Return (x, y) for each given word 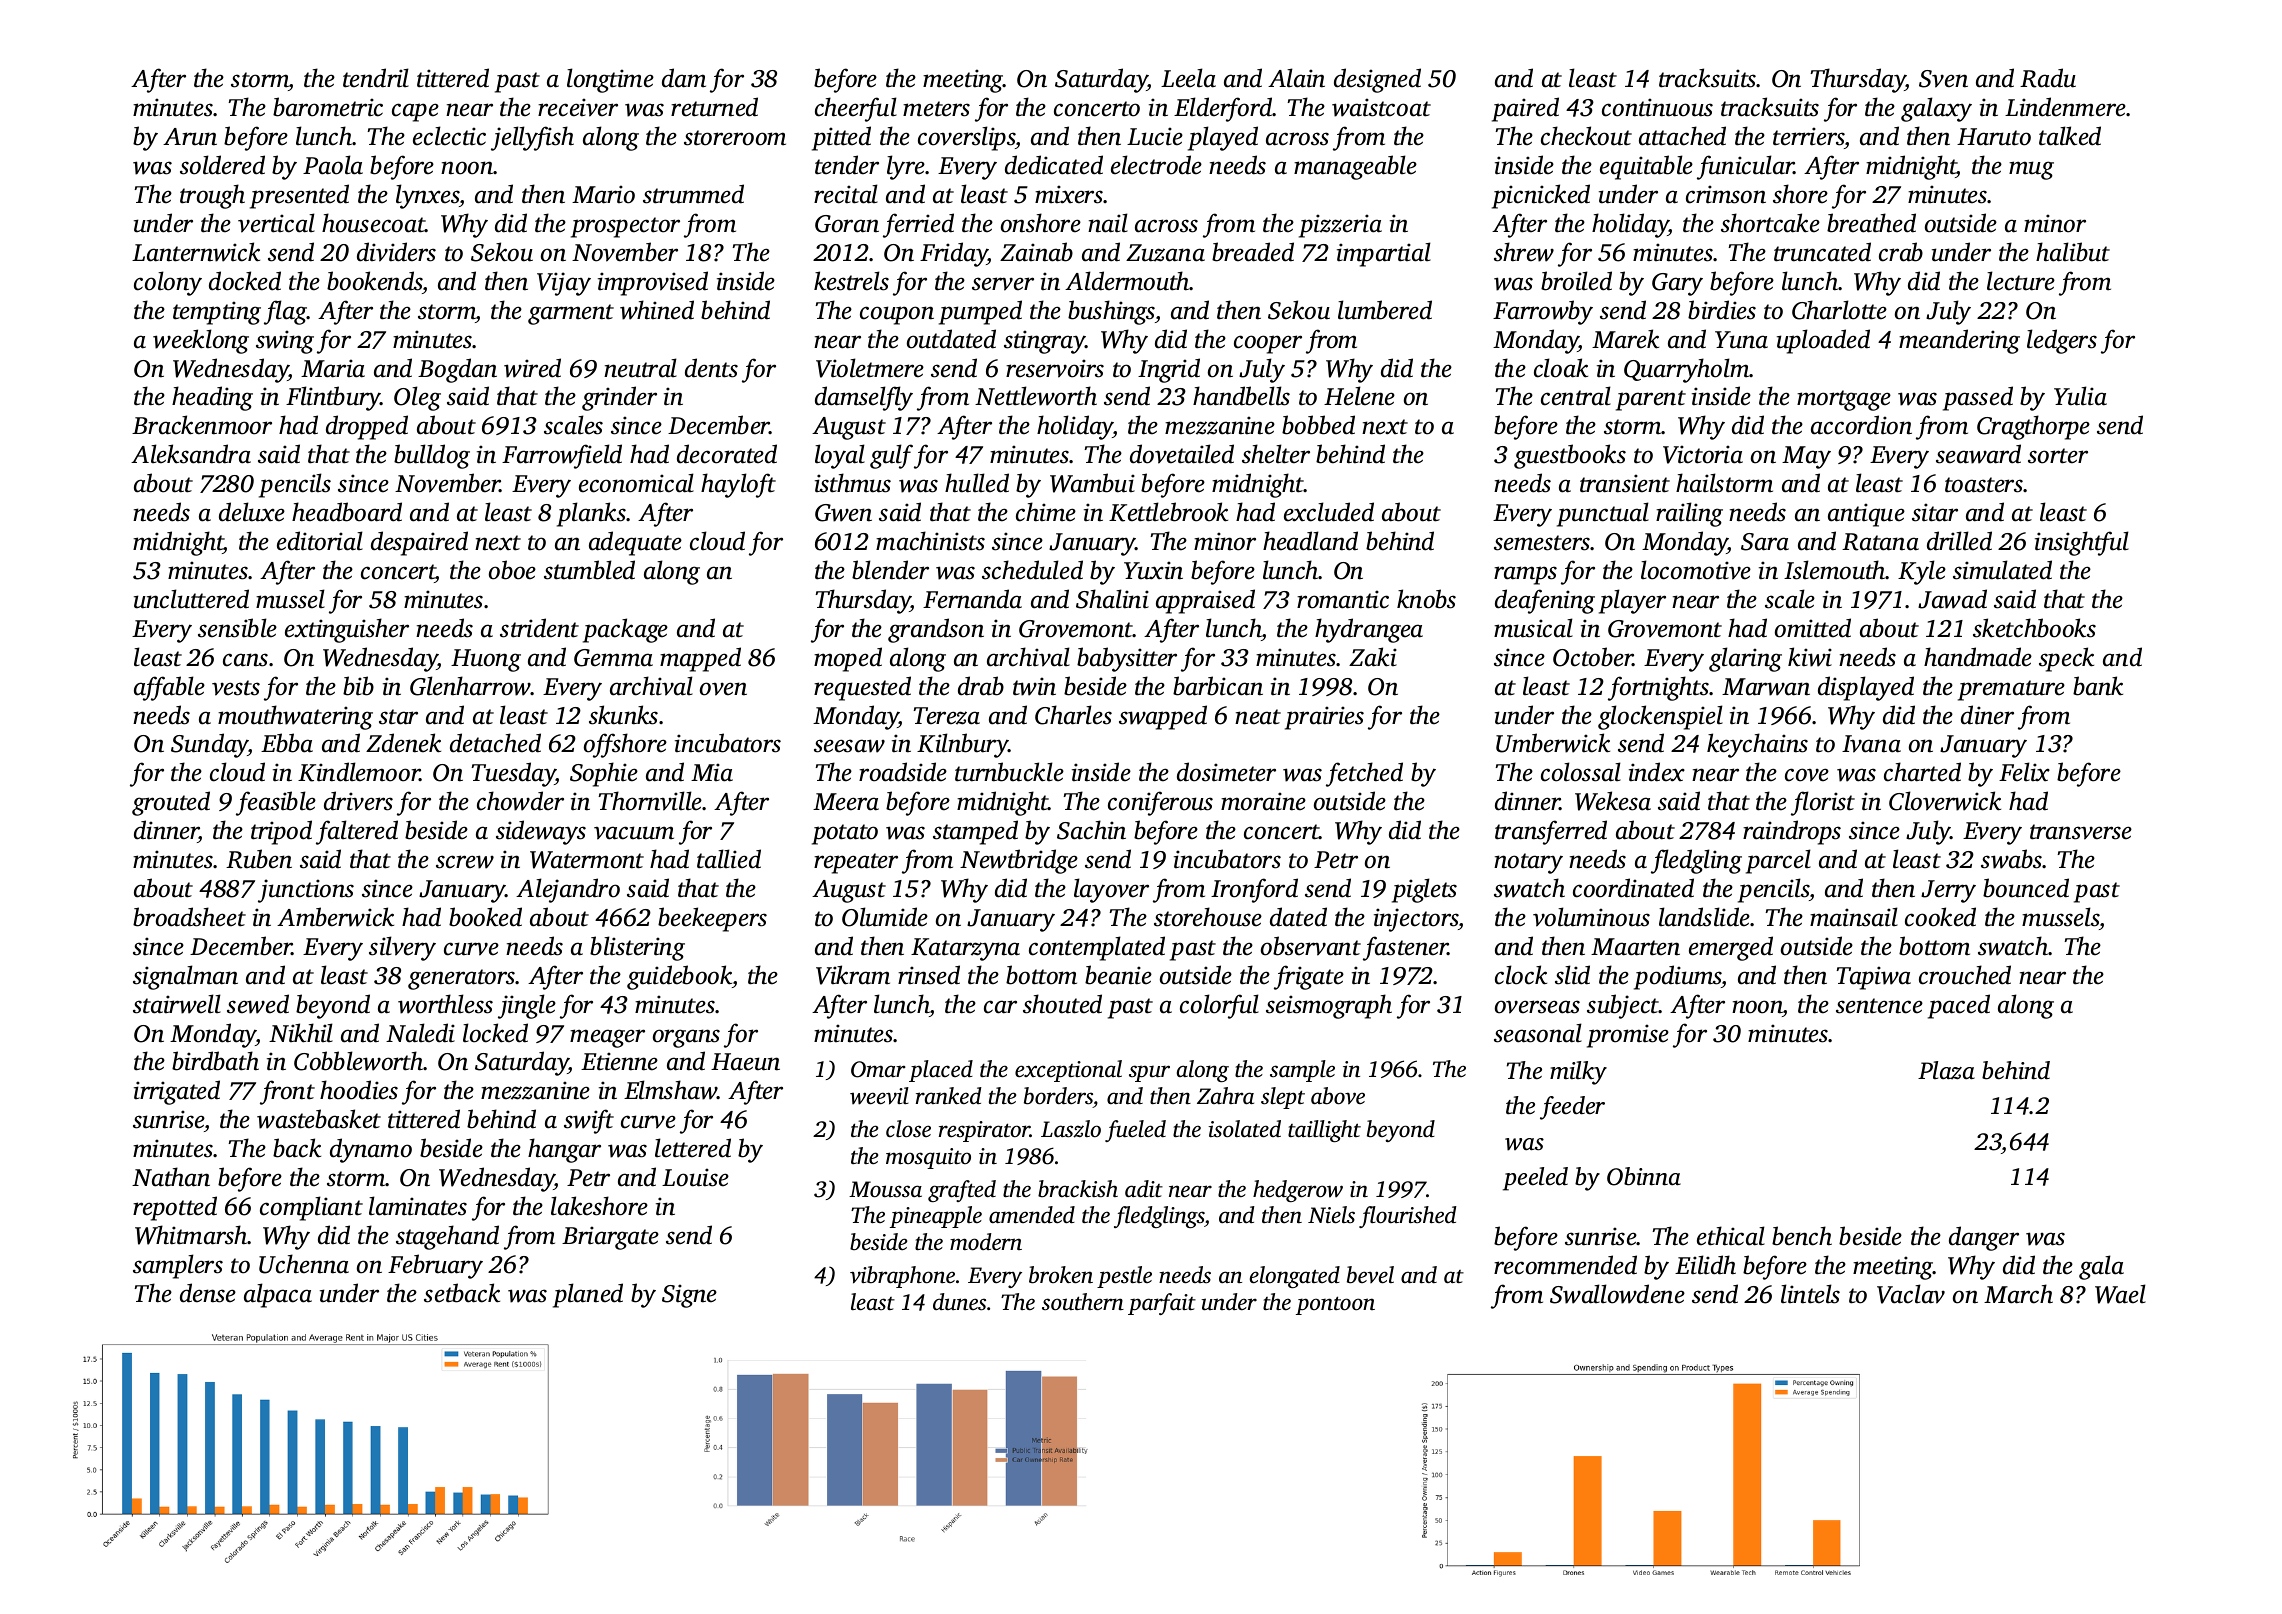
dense (208, 1293)
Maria (333, 368)
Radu (2048, 78)
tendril (376, 78)
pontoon (1335, 1305)
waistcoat (1381, 107)
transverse (2081, 832)
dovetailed (1182, 454)
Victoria (1703, 454)
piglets (1424, 890)
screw (465, 862)
